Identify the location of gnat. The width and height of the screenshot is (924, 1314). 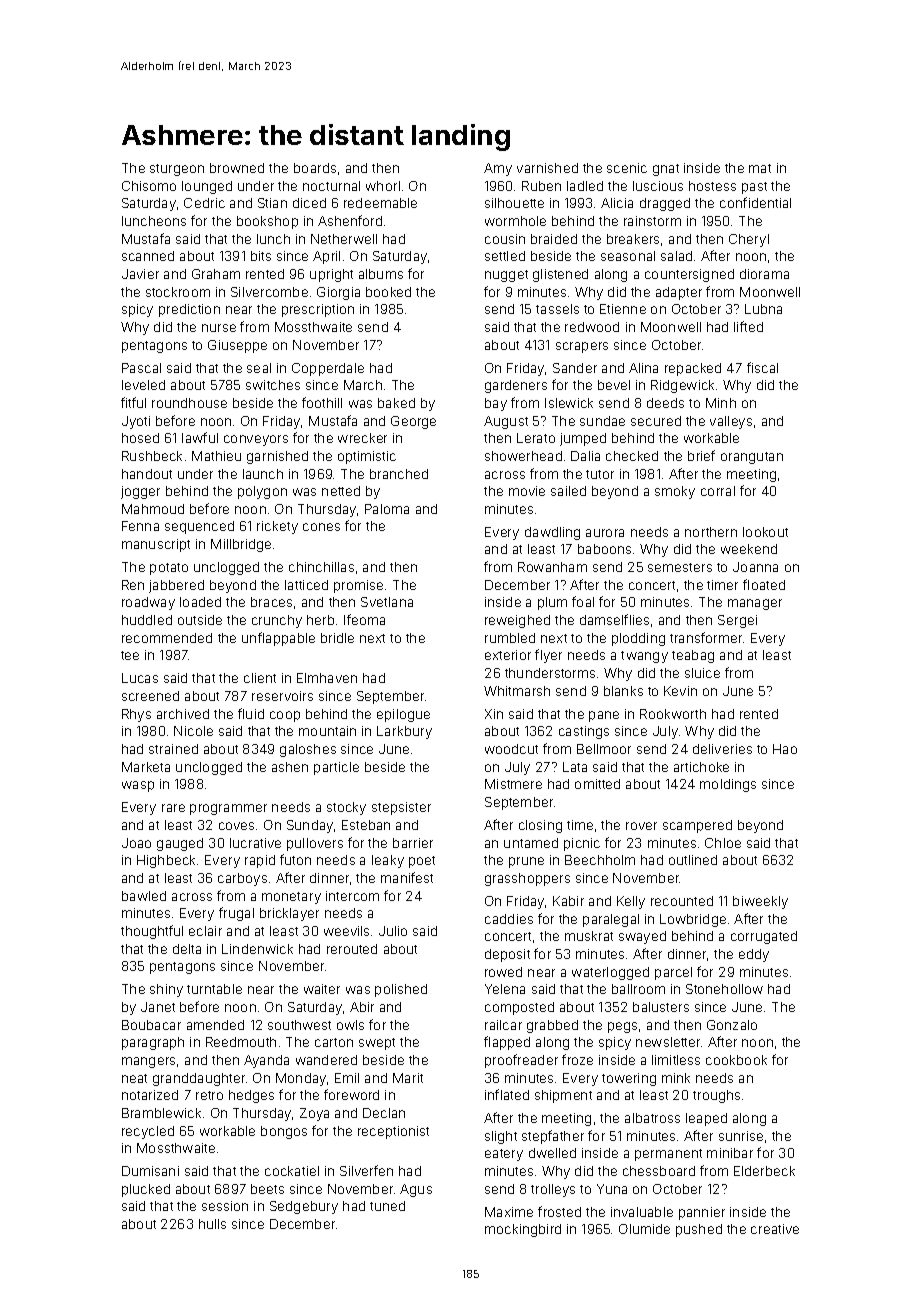
(666, 170).
